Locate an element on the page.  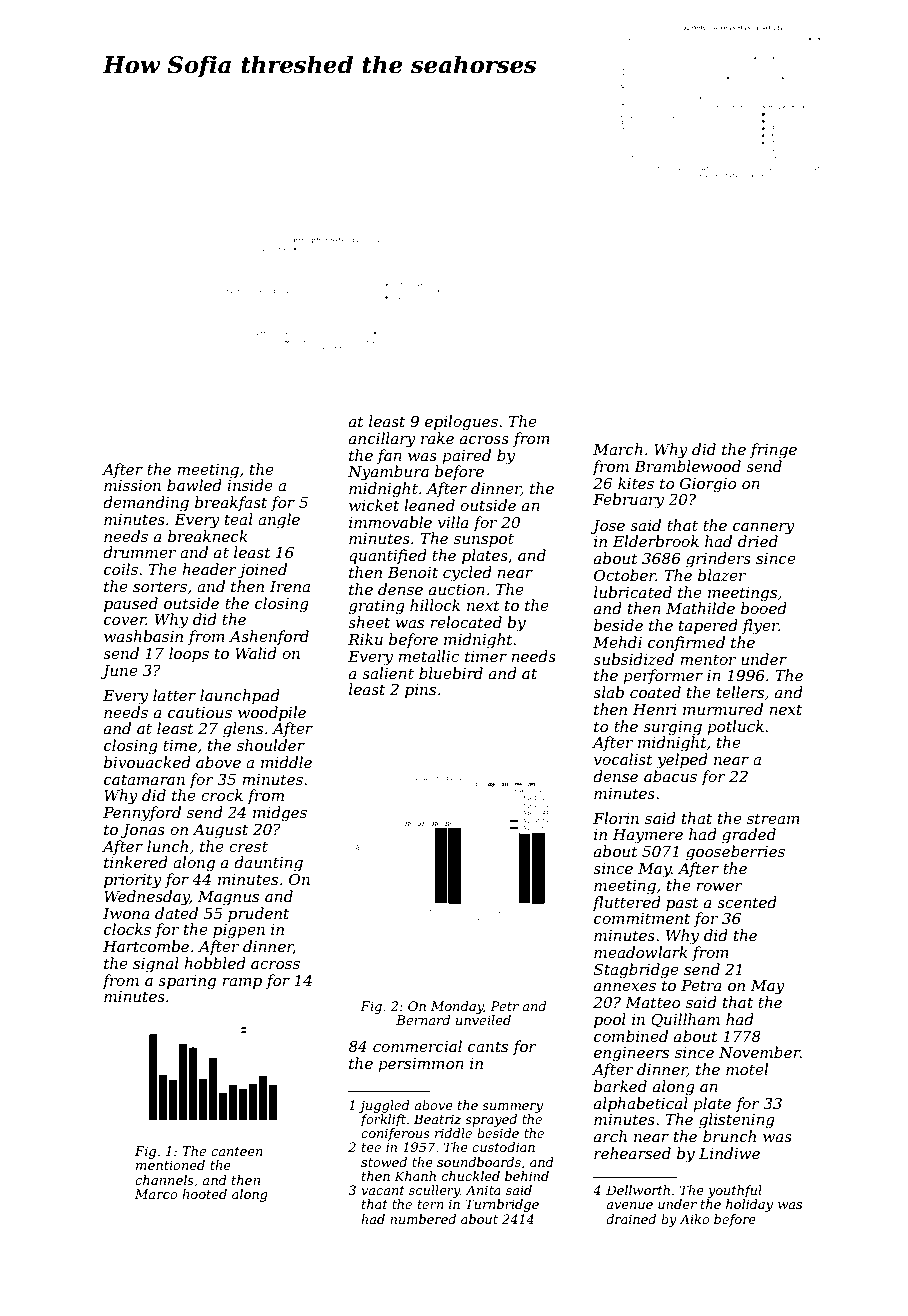
metallic is located at coordinates (428, 656).
